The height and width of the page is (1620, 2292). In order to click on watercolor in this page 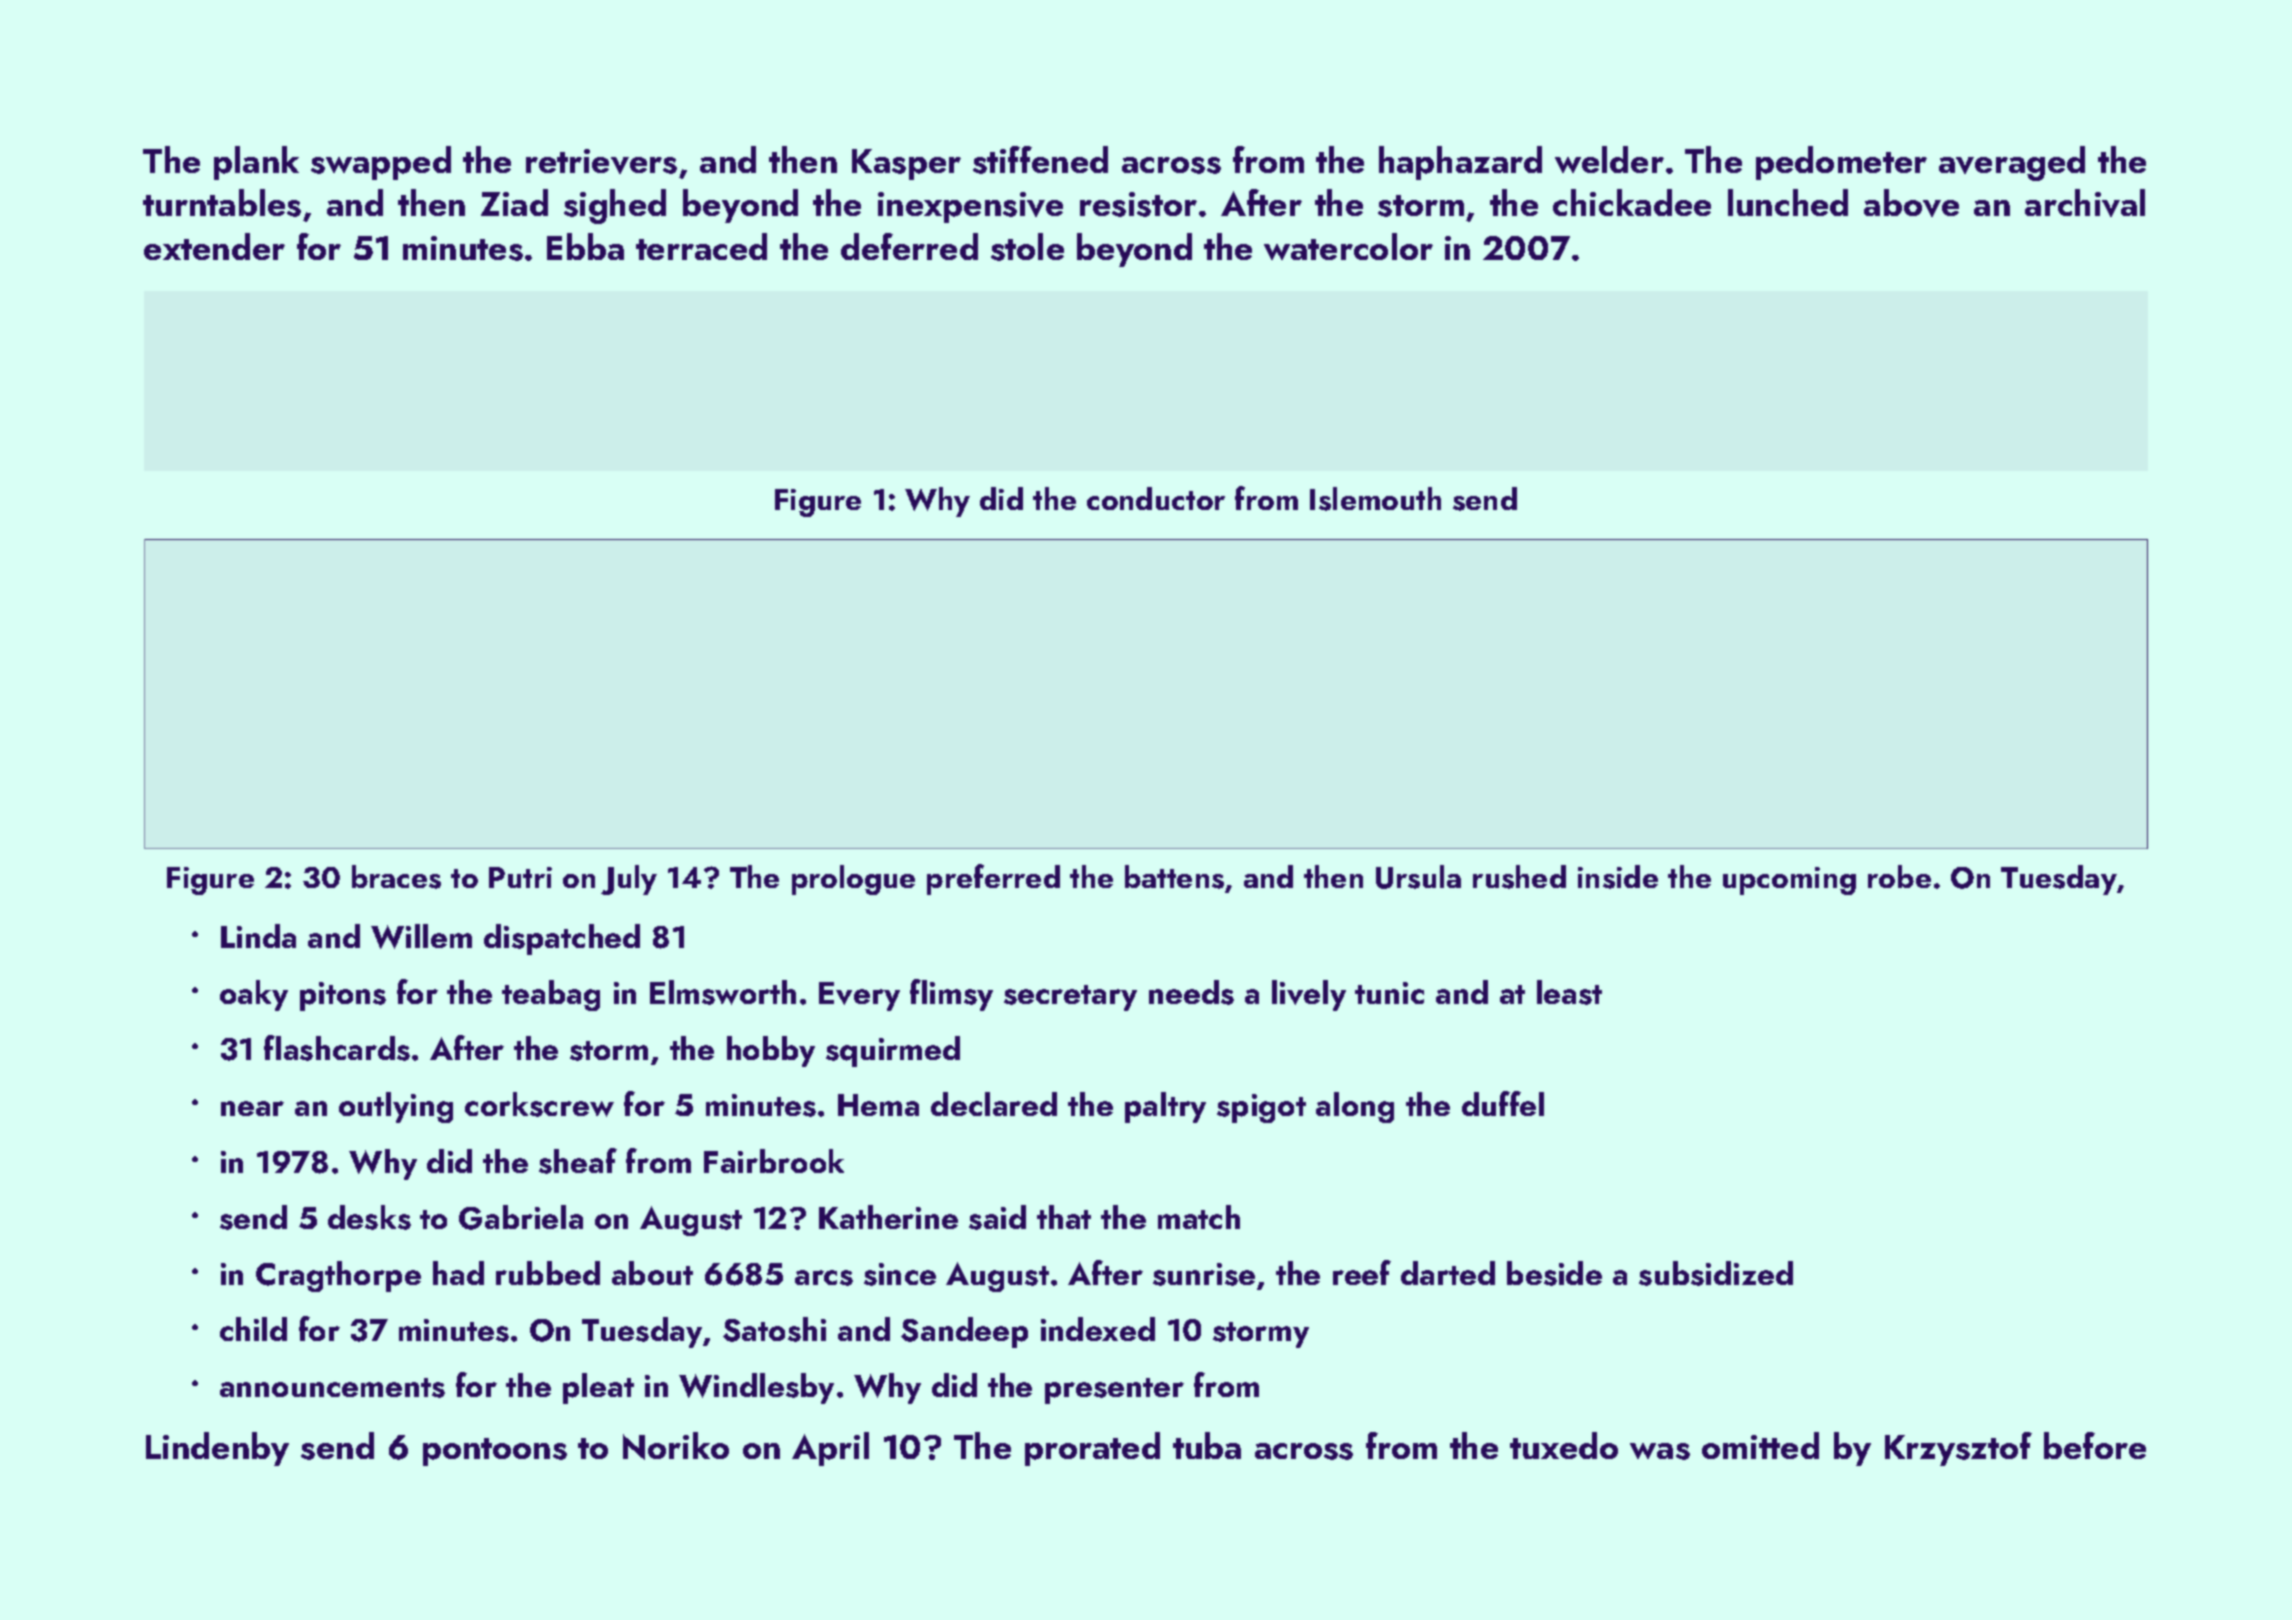, I will do `click(1348, 246)`.
